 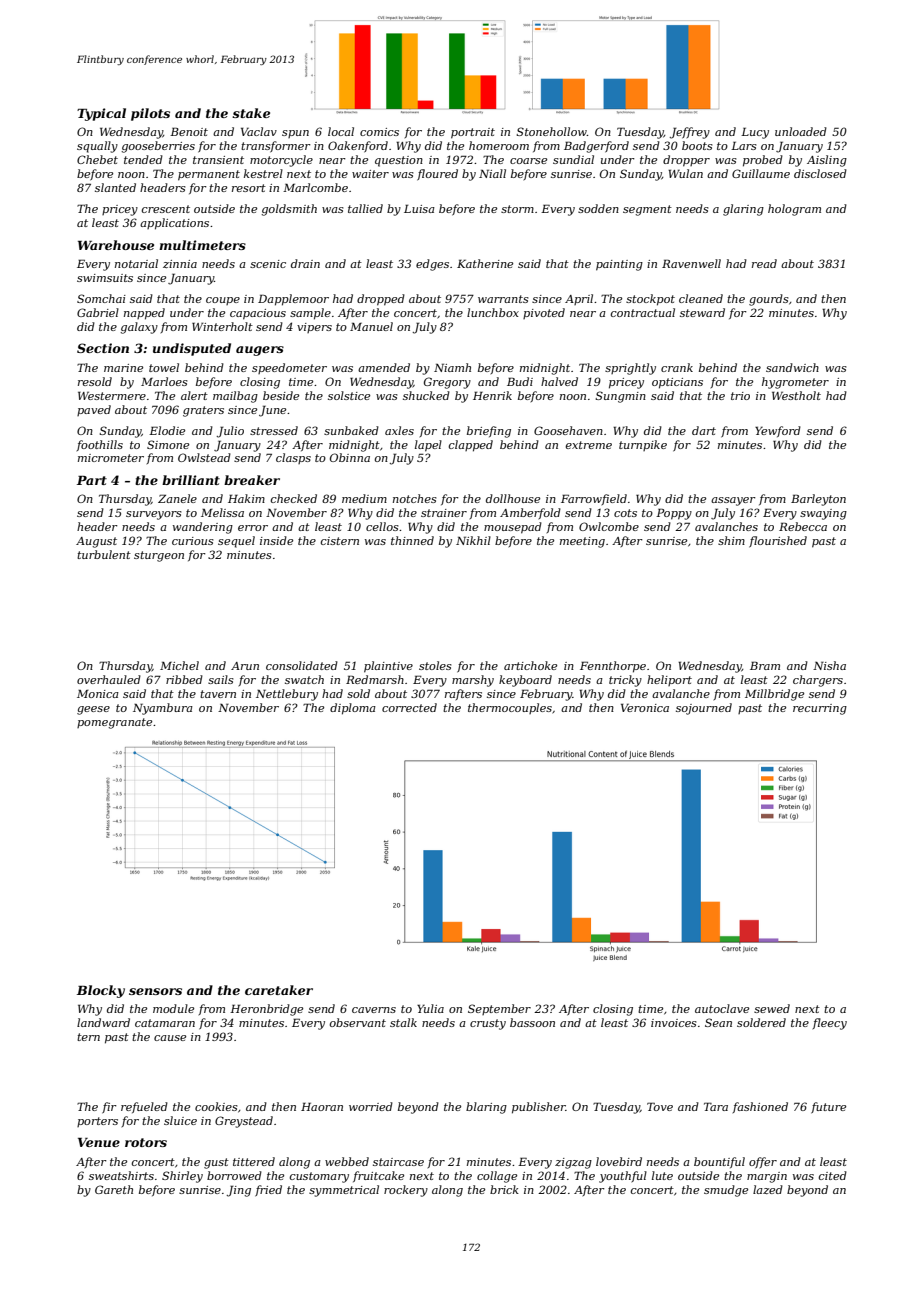 I want to click on Ravenwell, so click(x=691, y=263).
